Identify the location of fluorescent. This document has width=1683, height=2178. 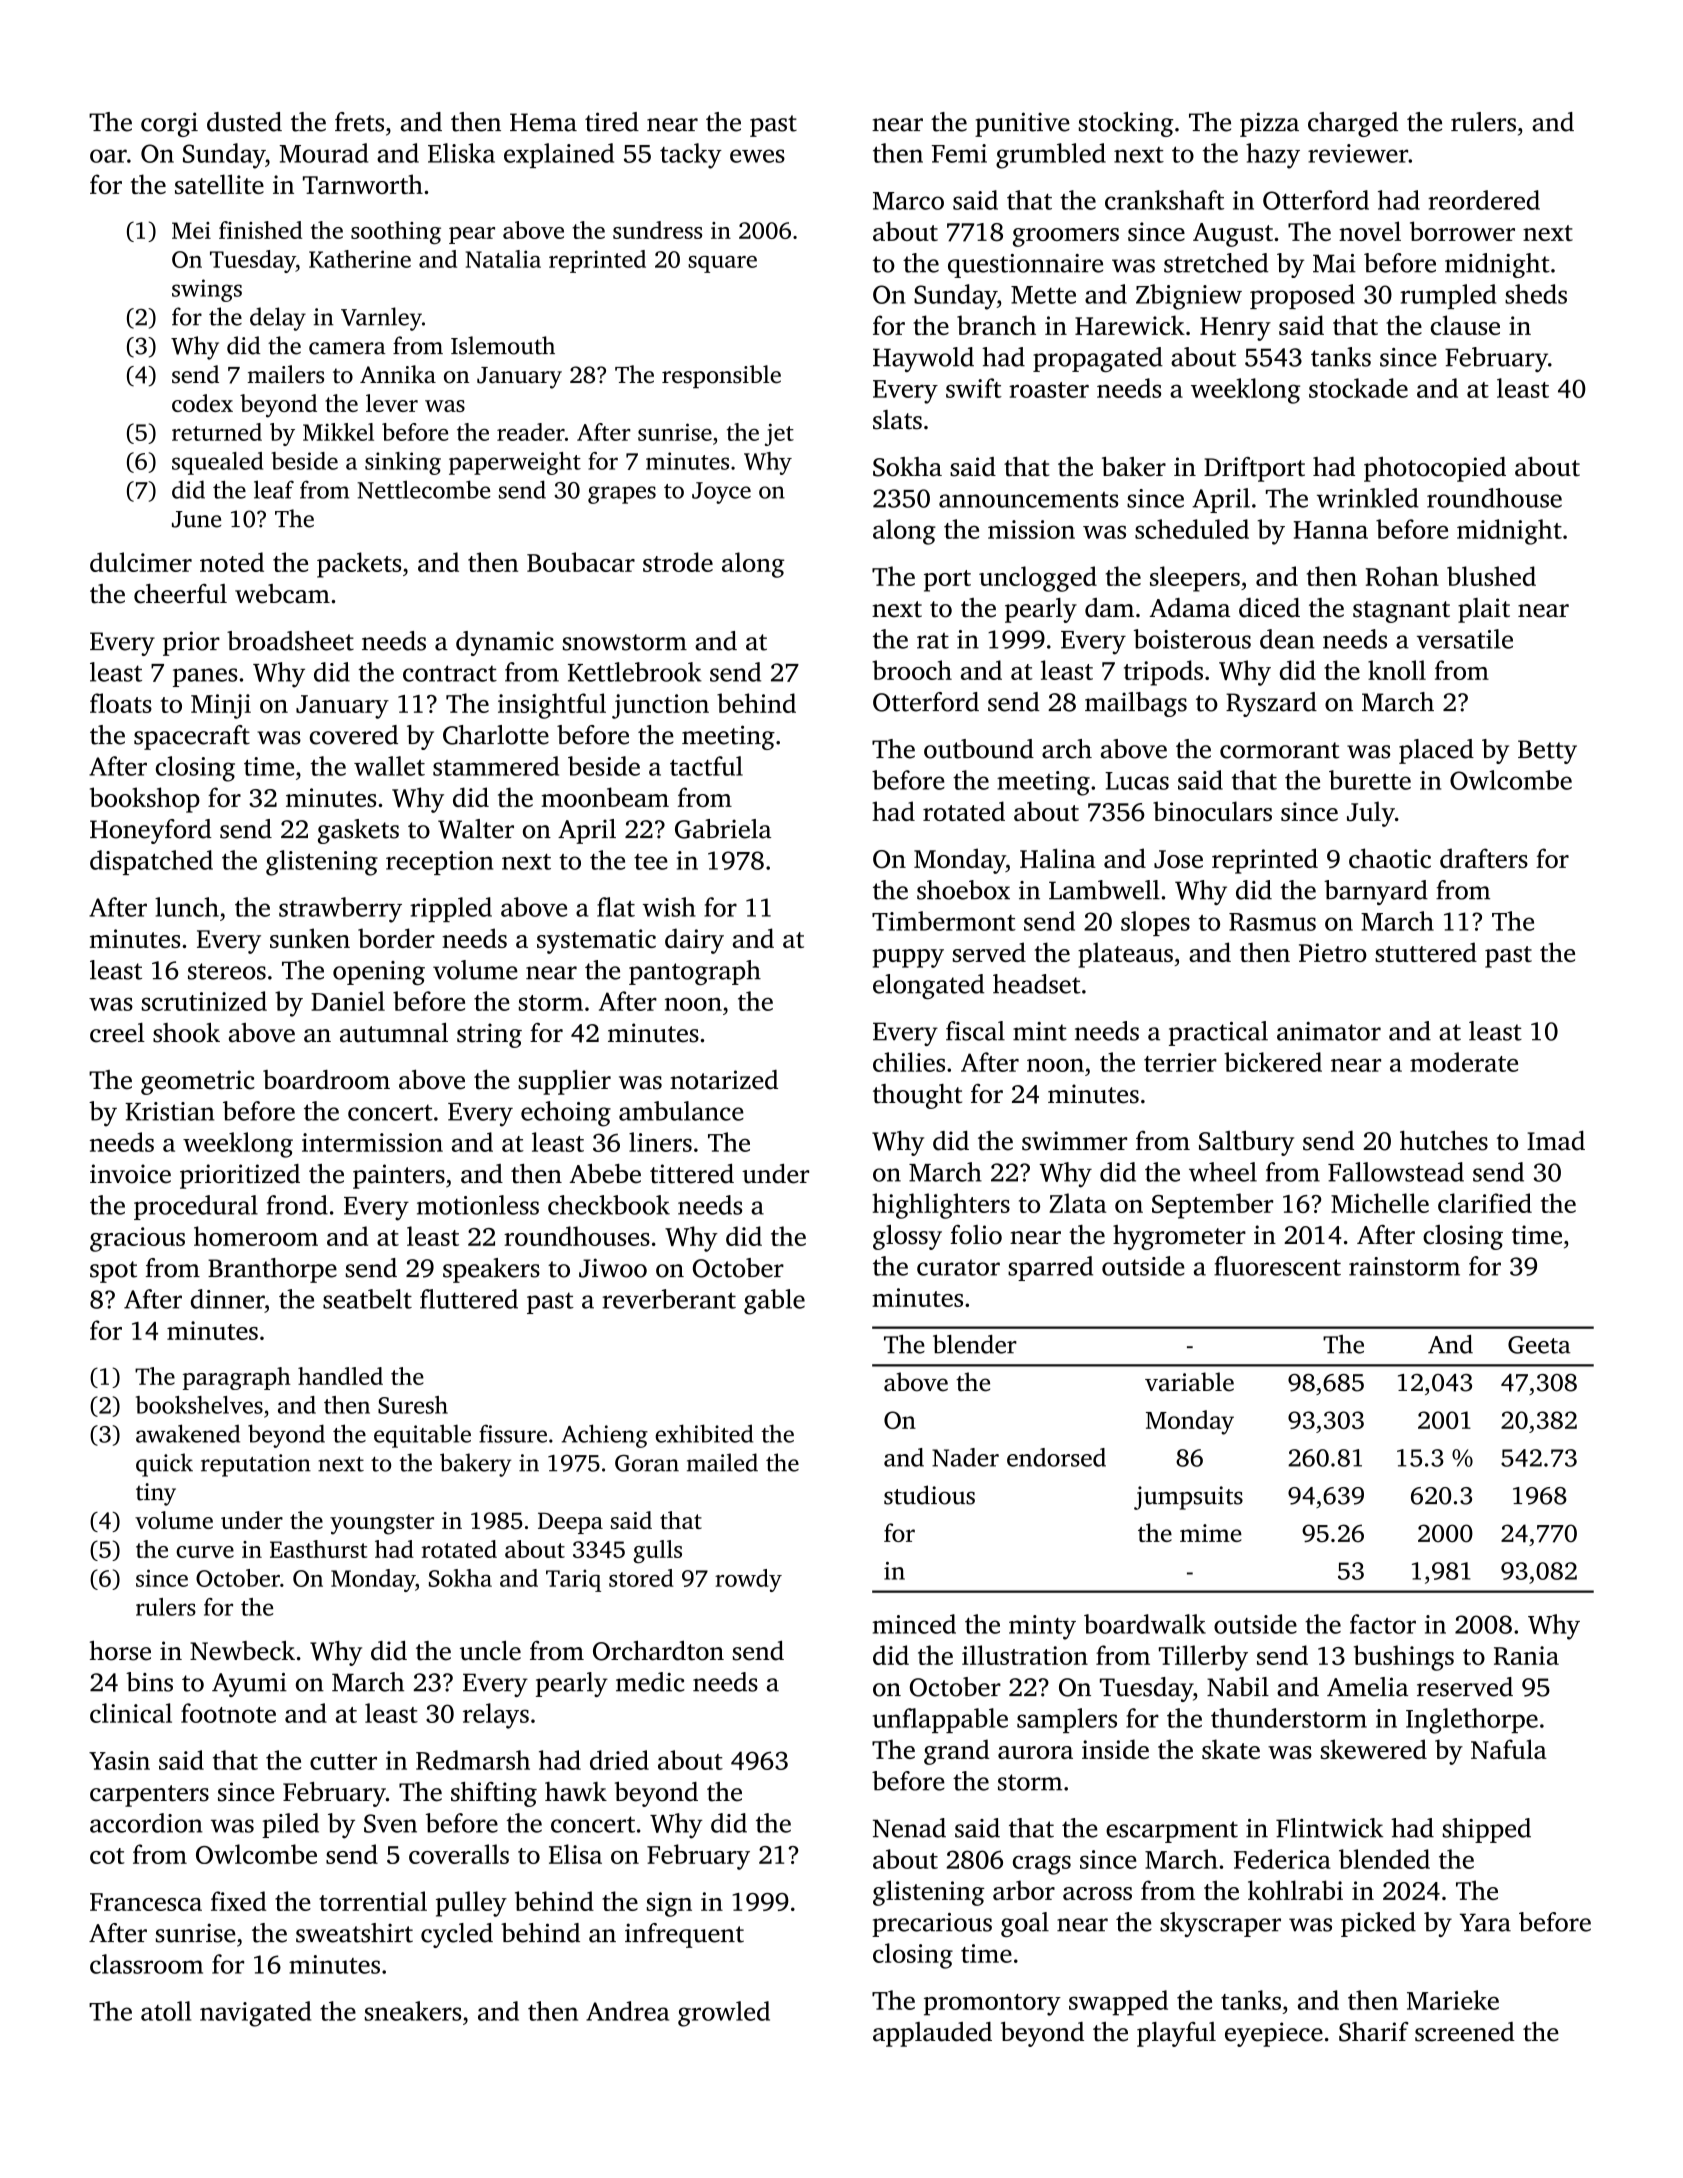
(1277, 1266).
